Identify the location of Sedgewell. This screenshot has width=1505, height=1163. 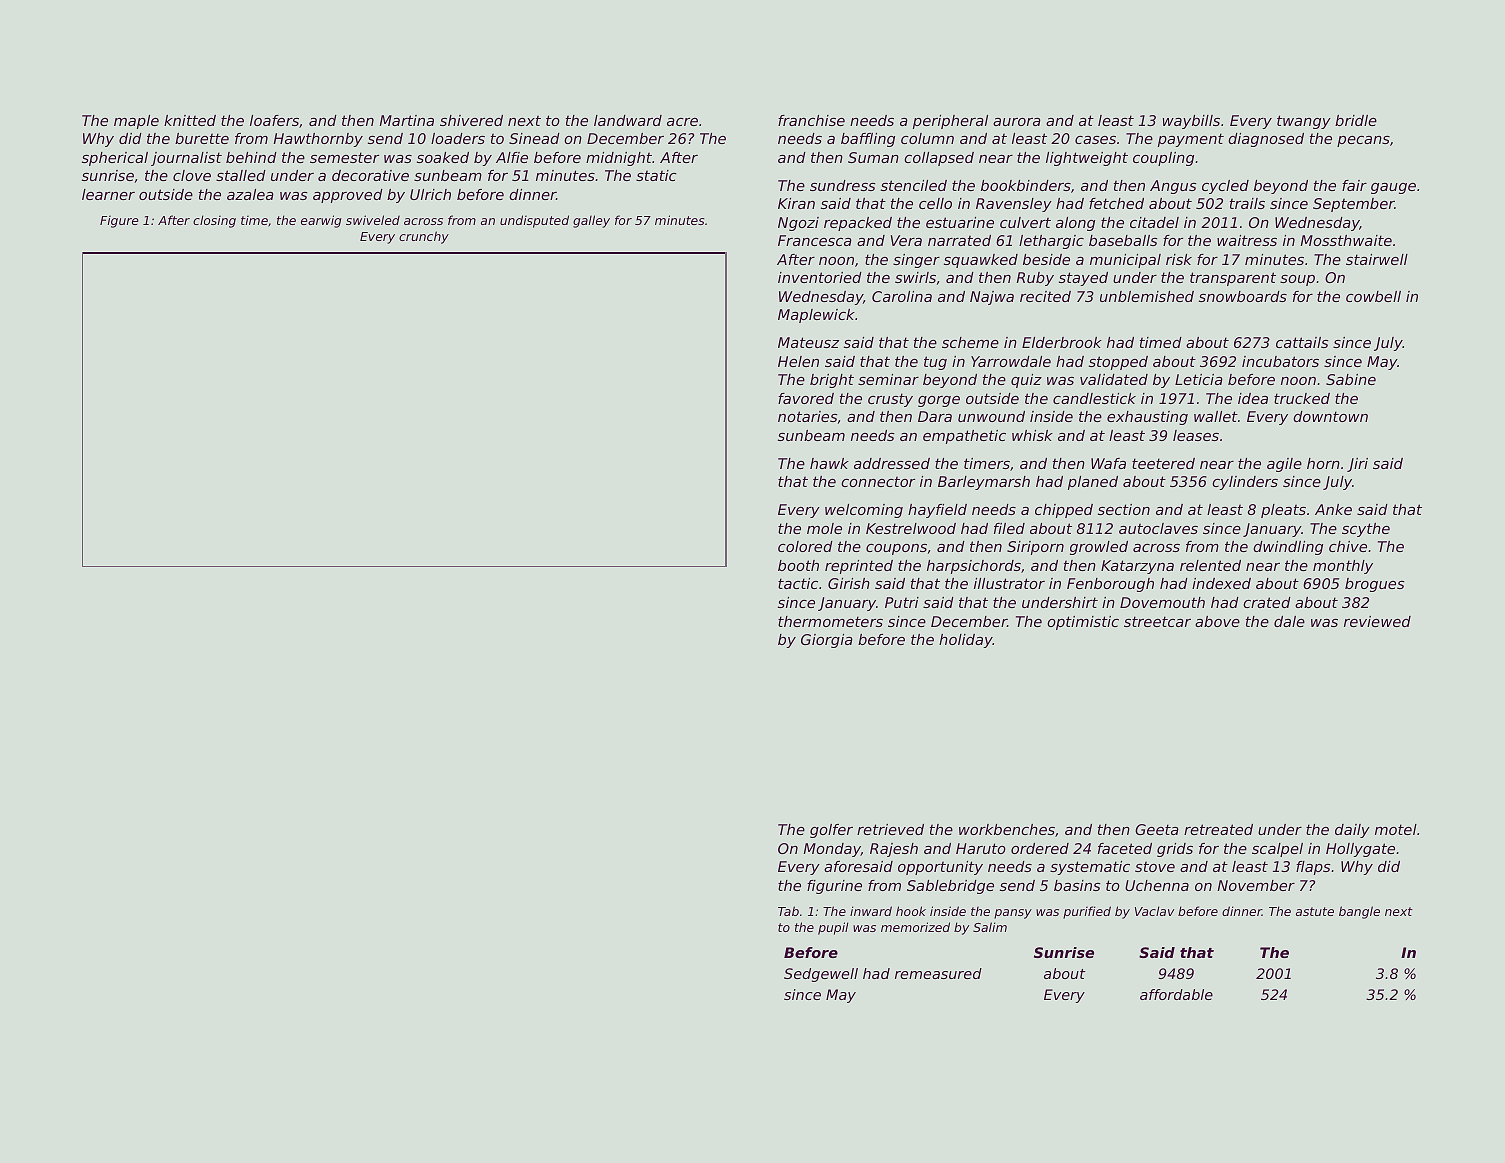
(821, 975).
